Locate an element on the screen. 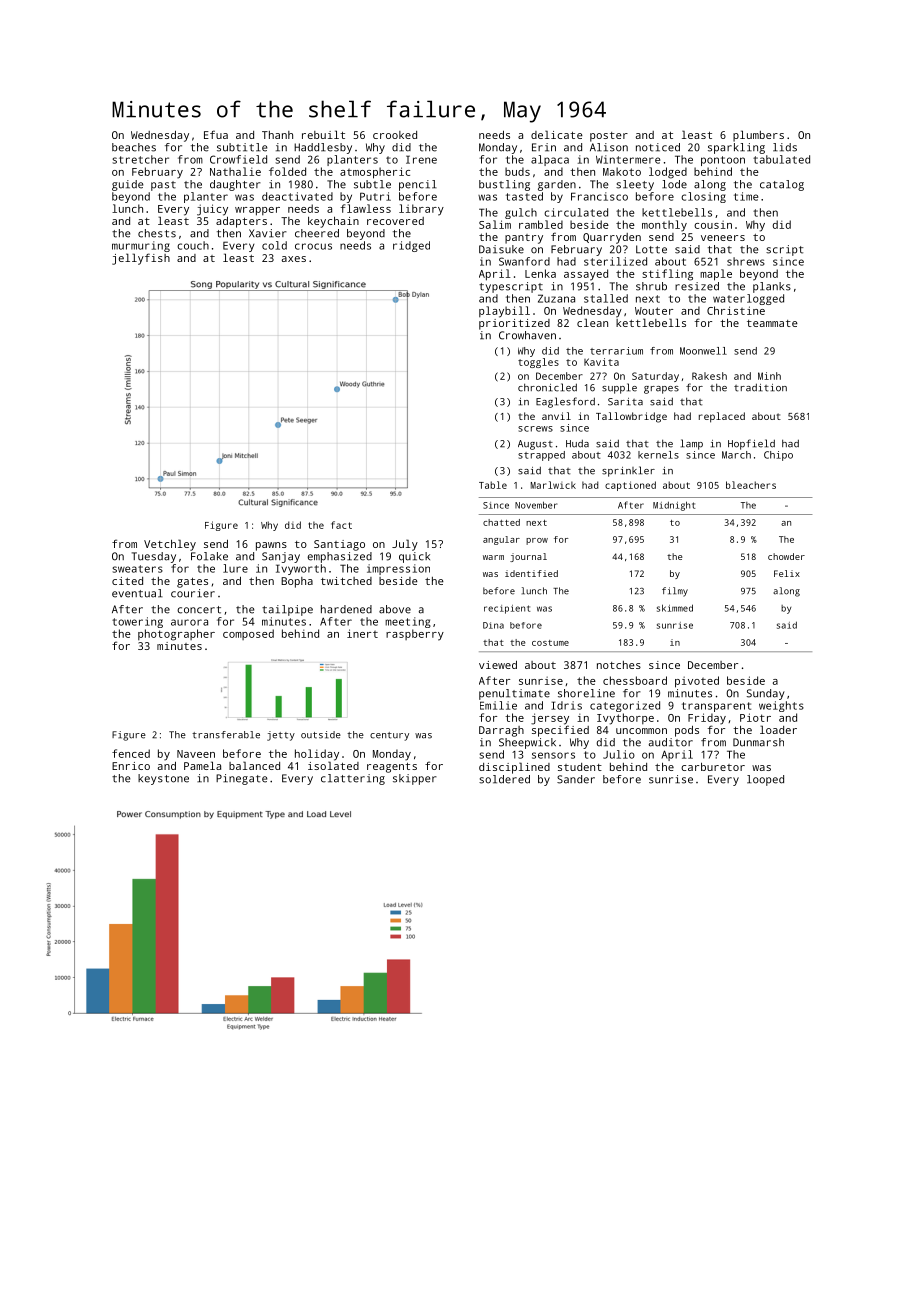  Felix is located at coordinates (787, 573).
